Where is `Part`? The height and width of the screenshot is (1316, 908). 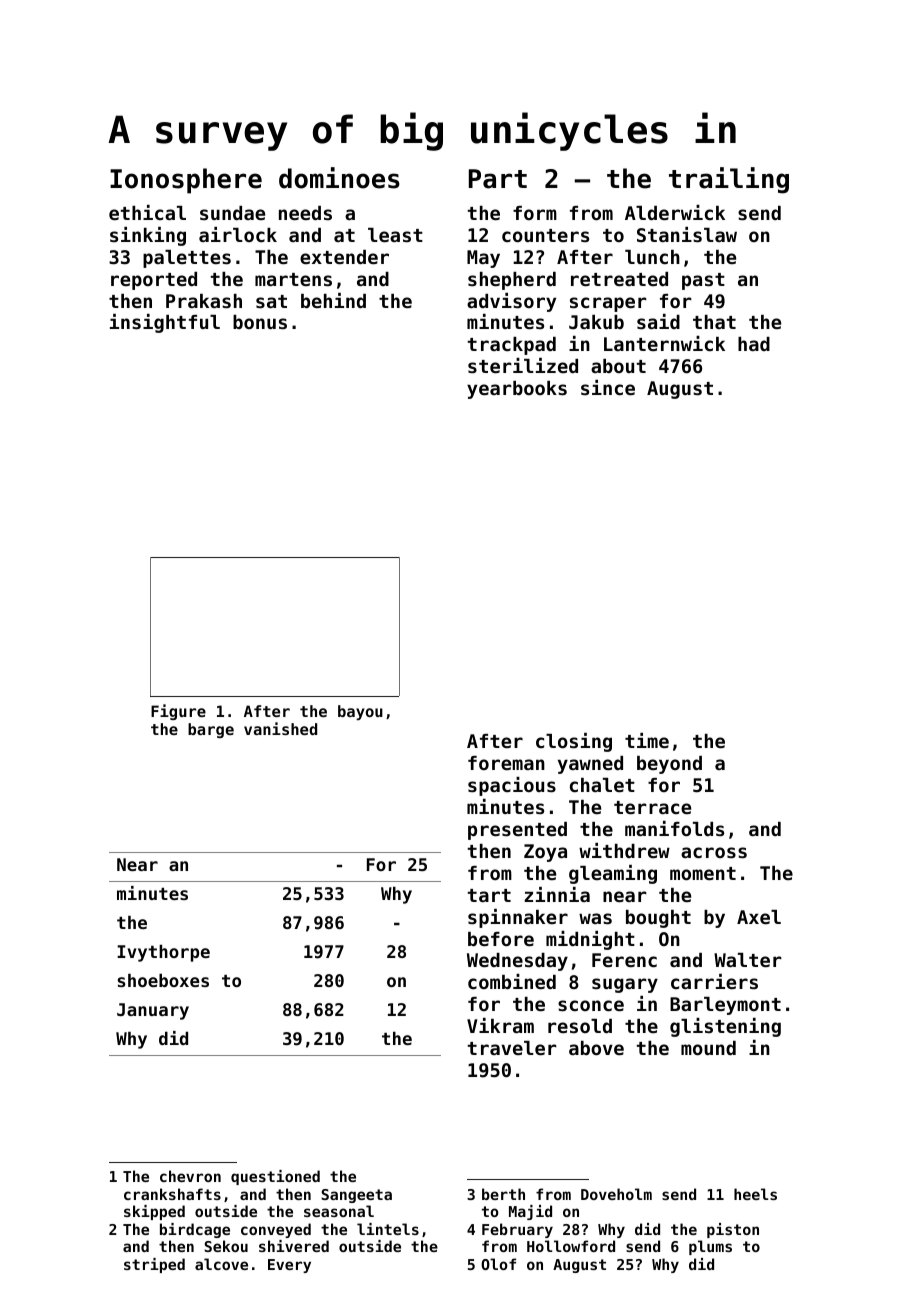 Part is located at coordinates (498, 179).
